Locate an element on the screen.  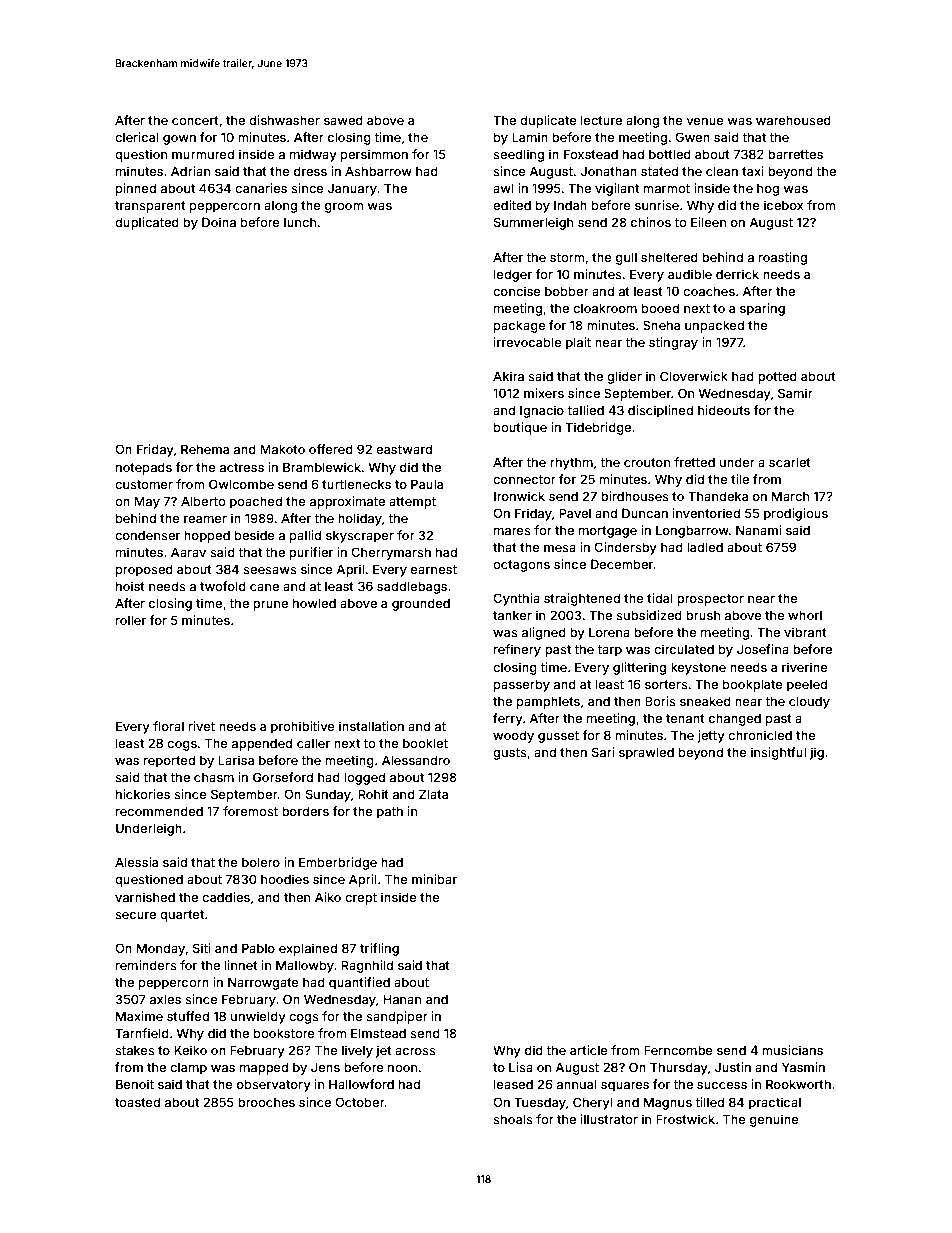
Ironwick is located at coordinates (519, 496).
